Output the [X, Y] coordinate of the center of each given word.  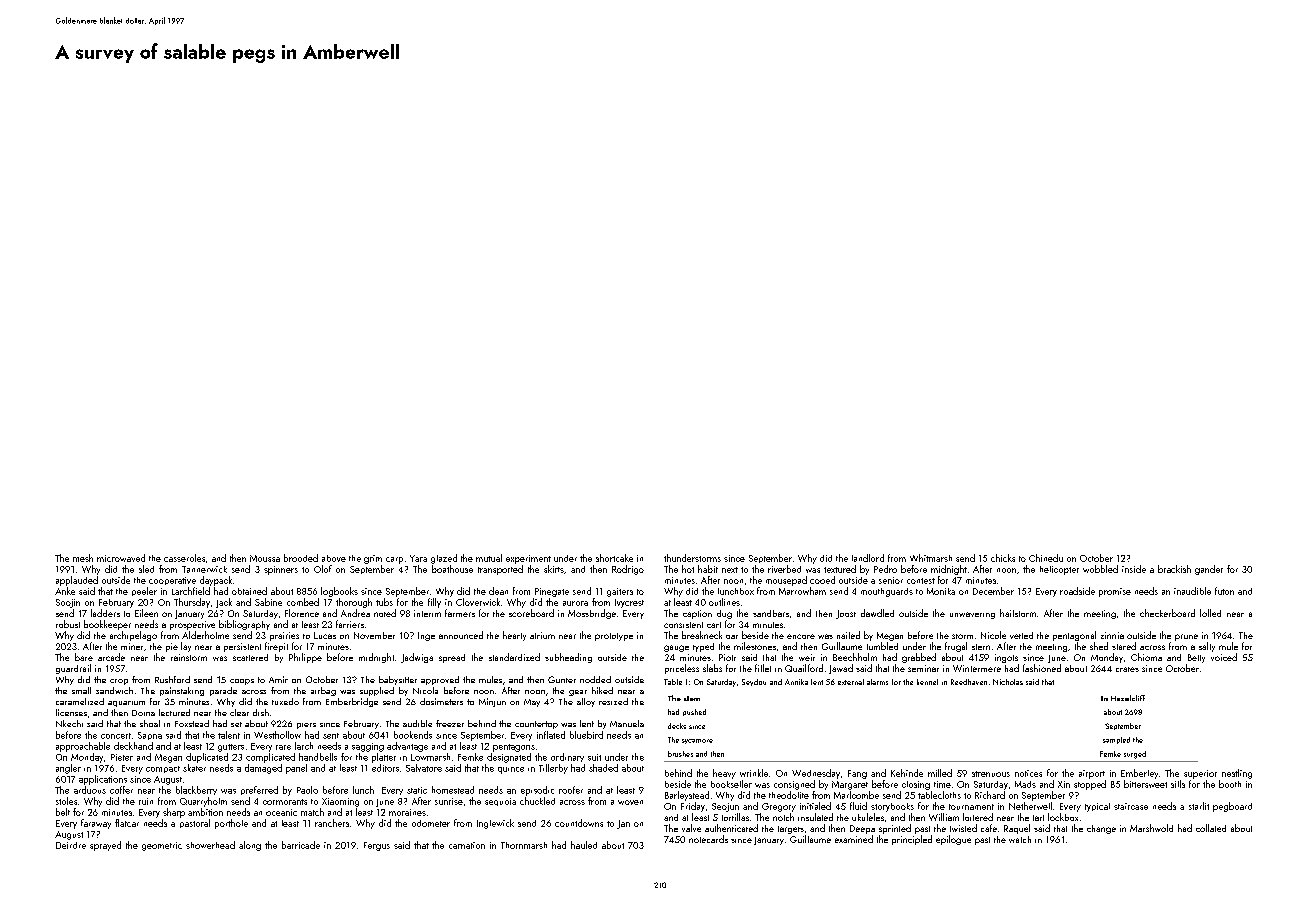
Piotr [727, 657]
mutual [489, 558]
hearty [514, 636]
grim [373, 559]
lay [186, 647]
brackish [1174, 569]
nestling [1237, 774]
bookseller [731, 784]
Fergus [377, 846]
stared [1124, 646]
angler [68, 769]
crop [119, 682]
